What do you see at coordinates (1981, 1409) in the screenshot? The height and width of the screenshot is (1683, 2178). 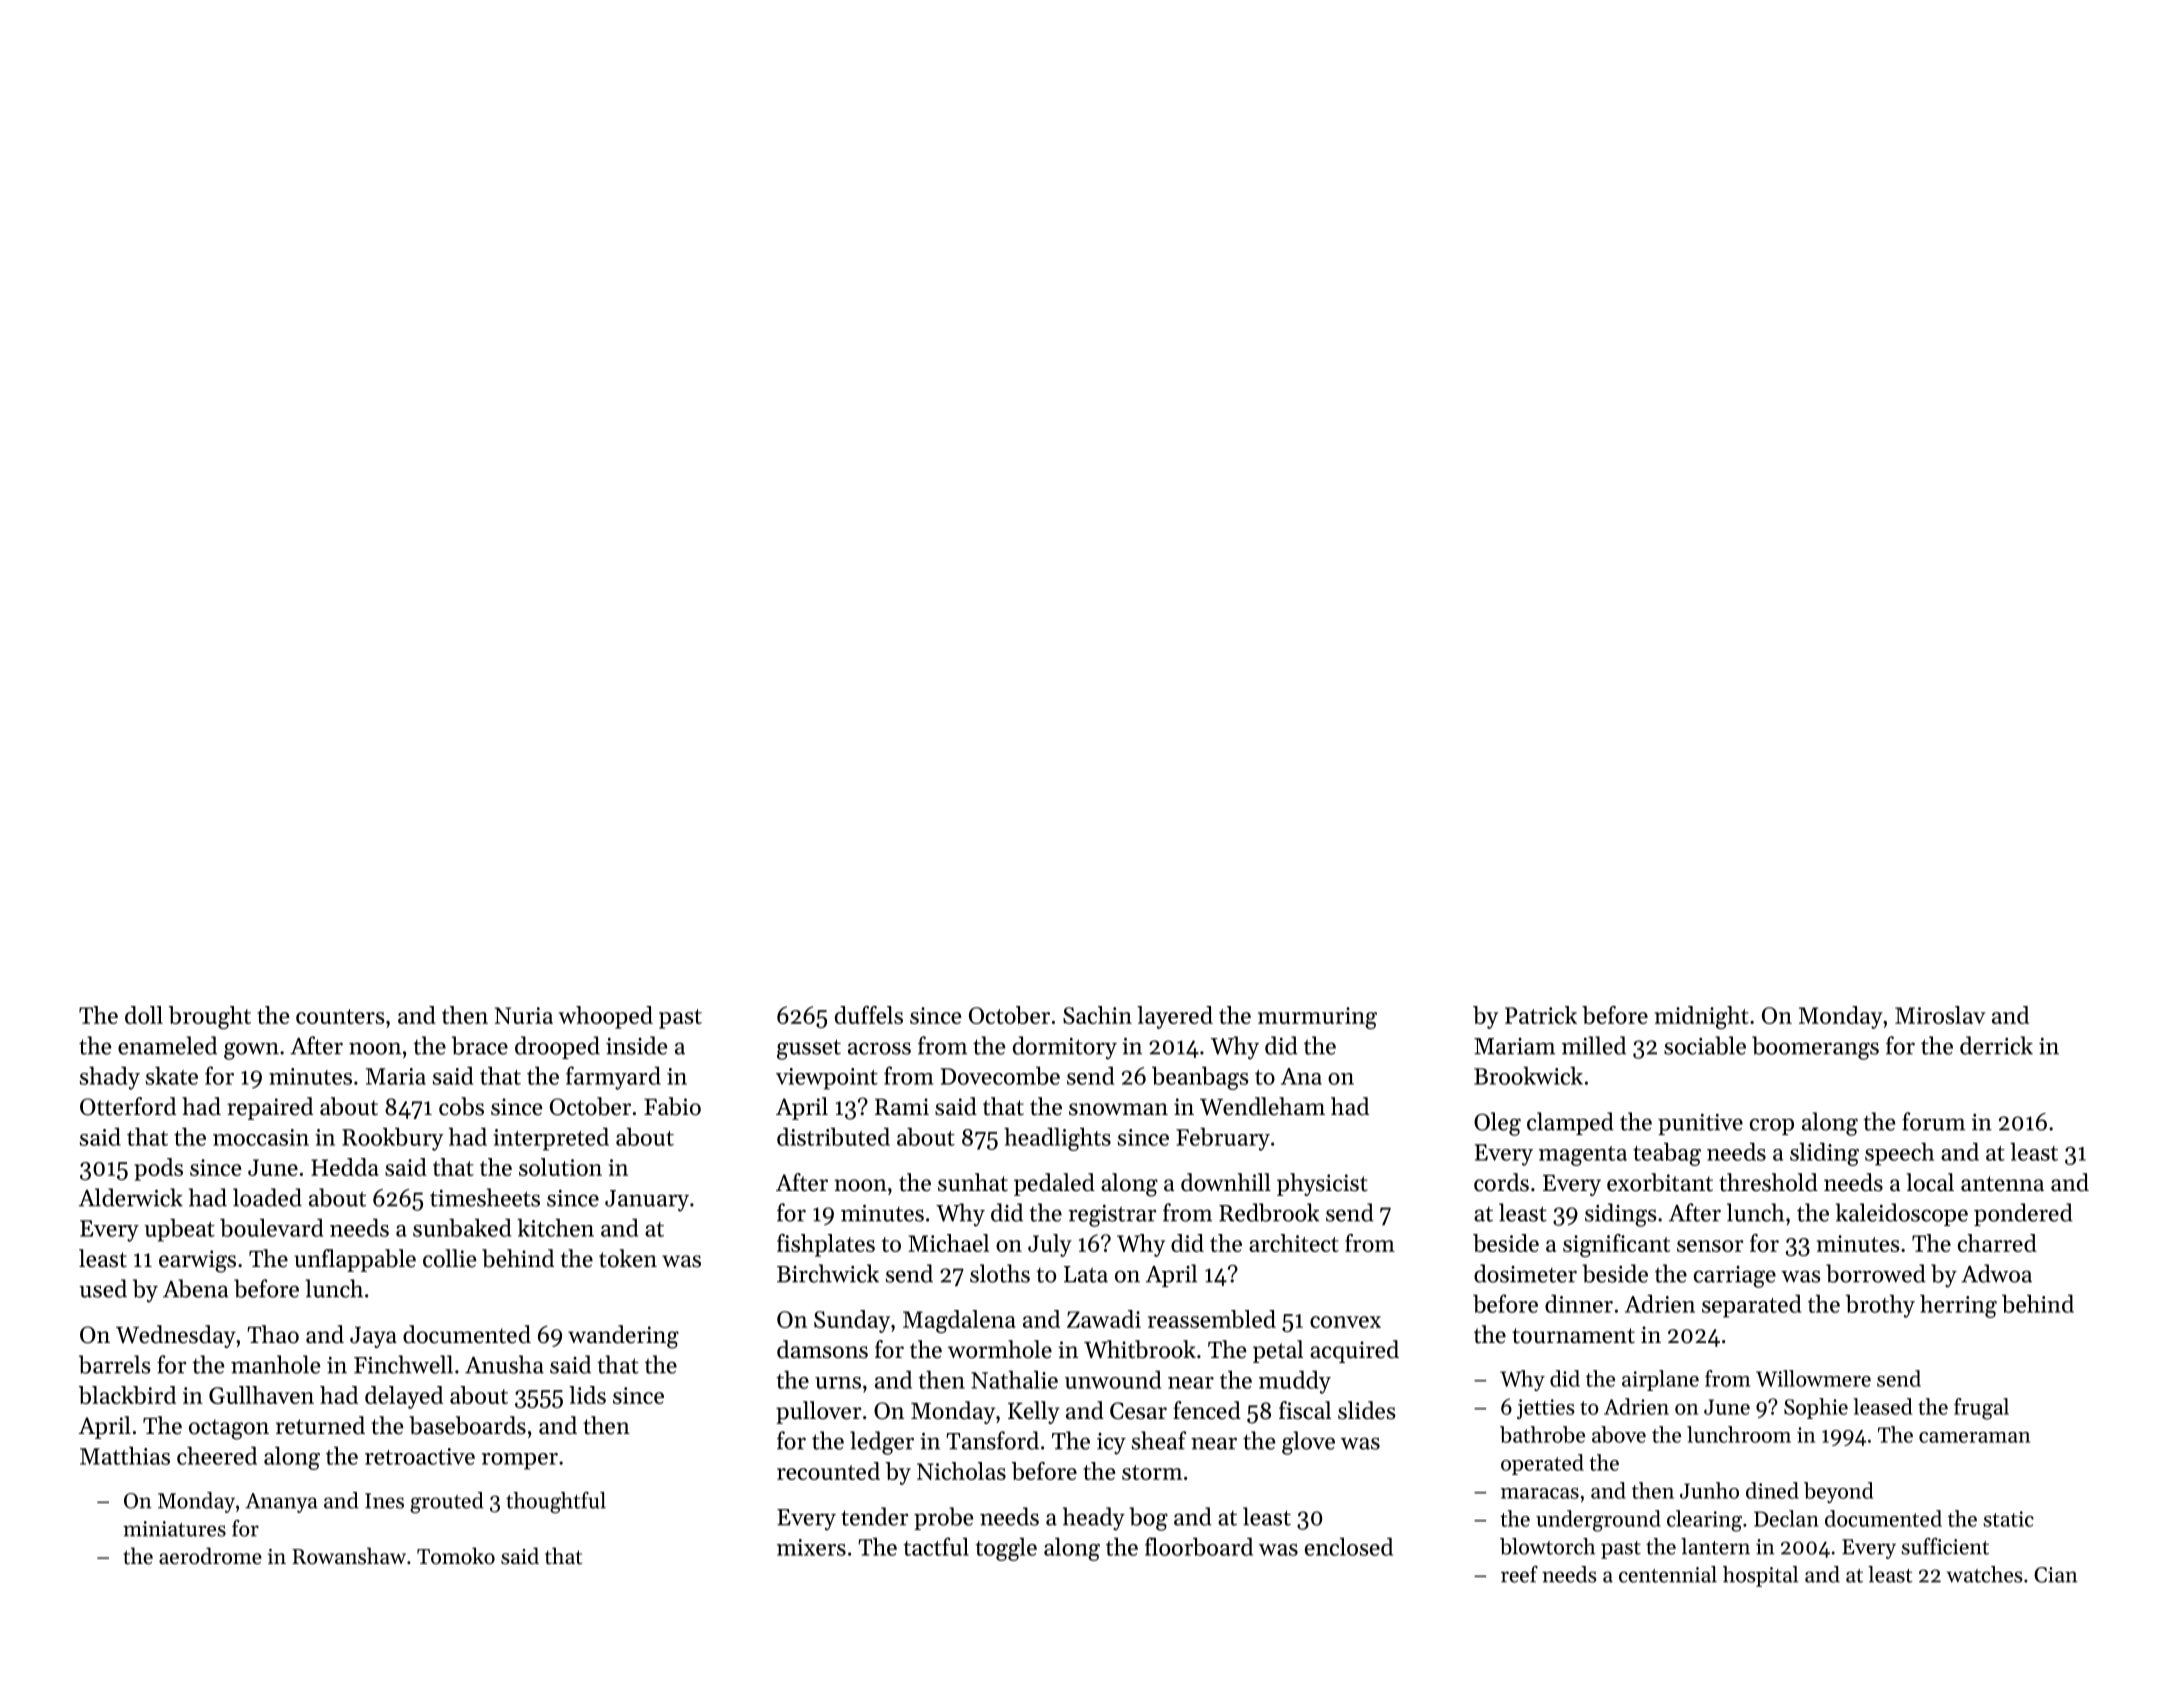 I see `frugal` at bounding box center [1981, 1409].
